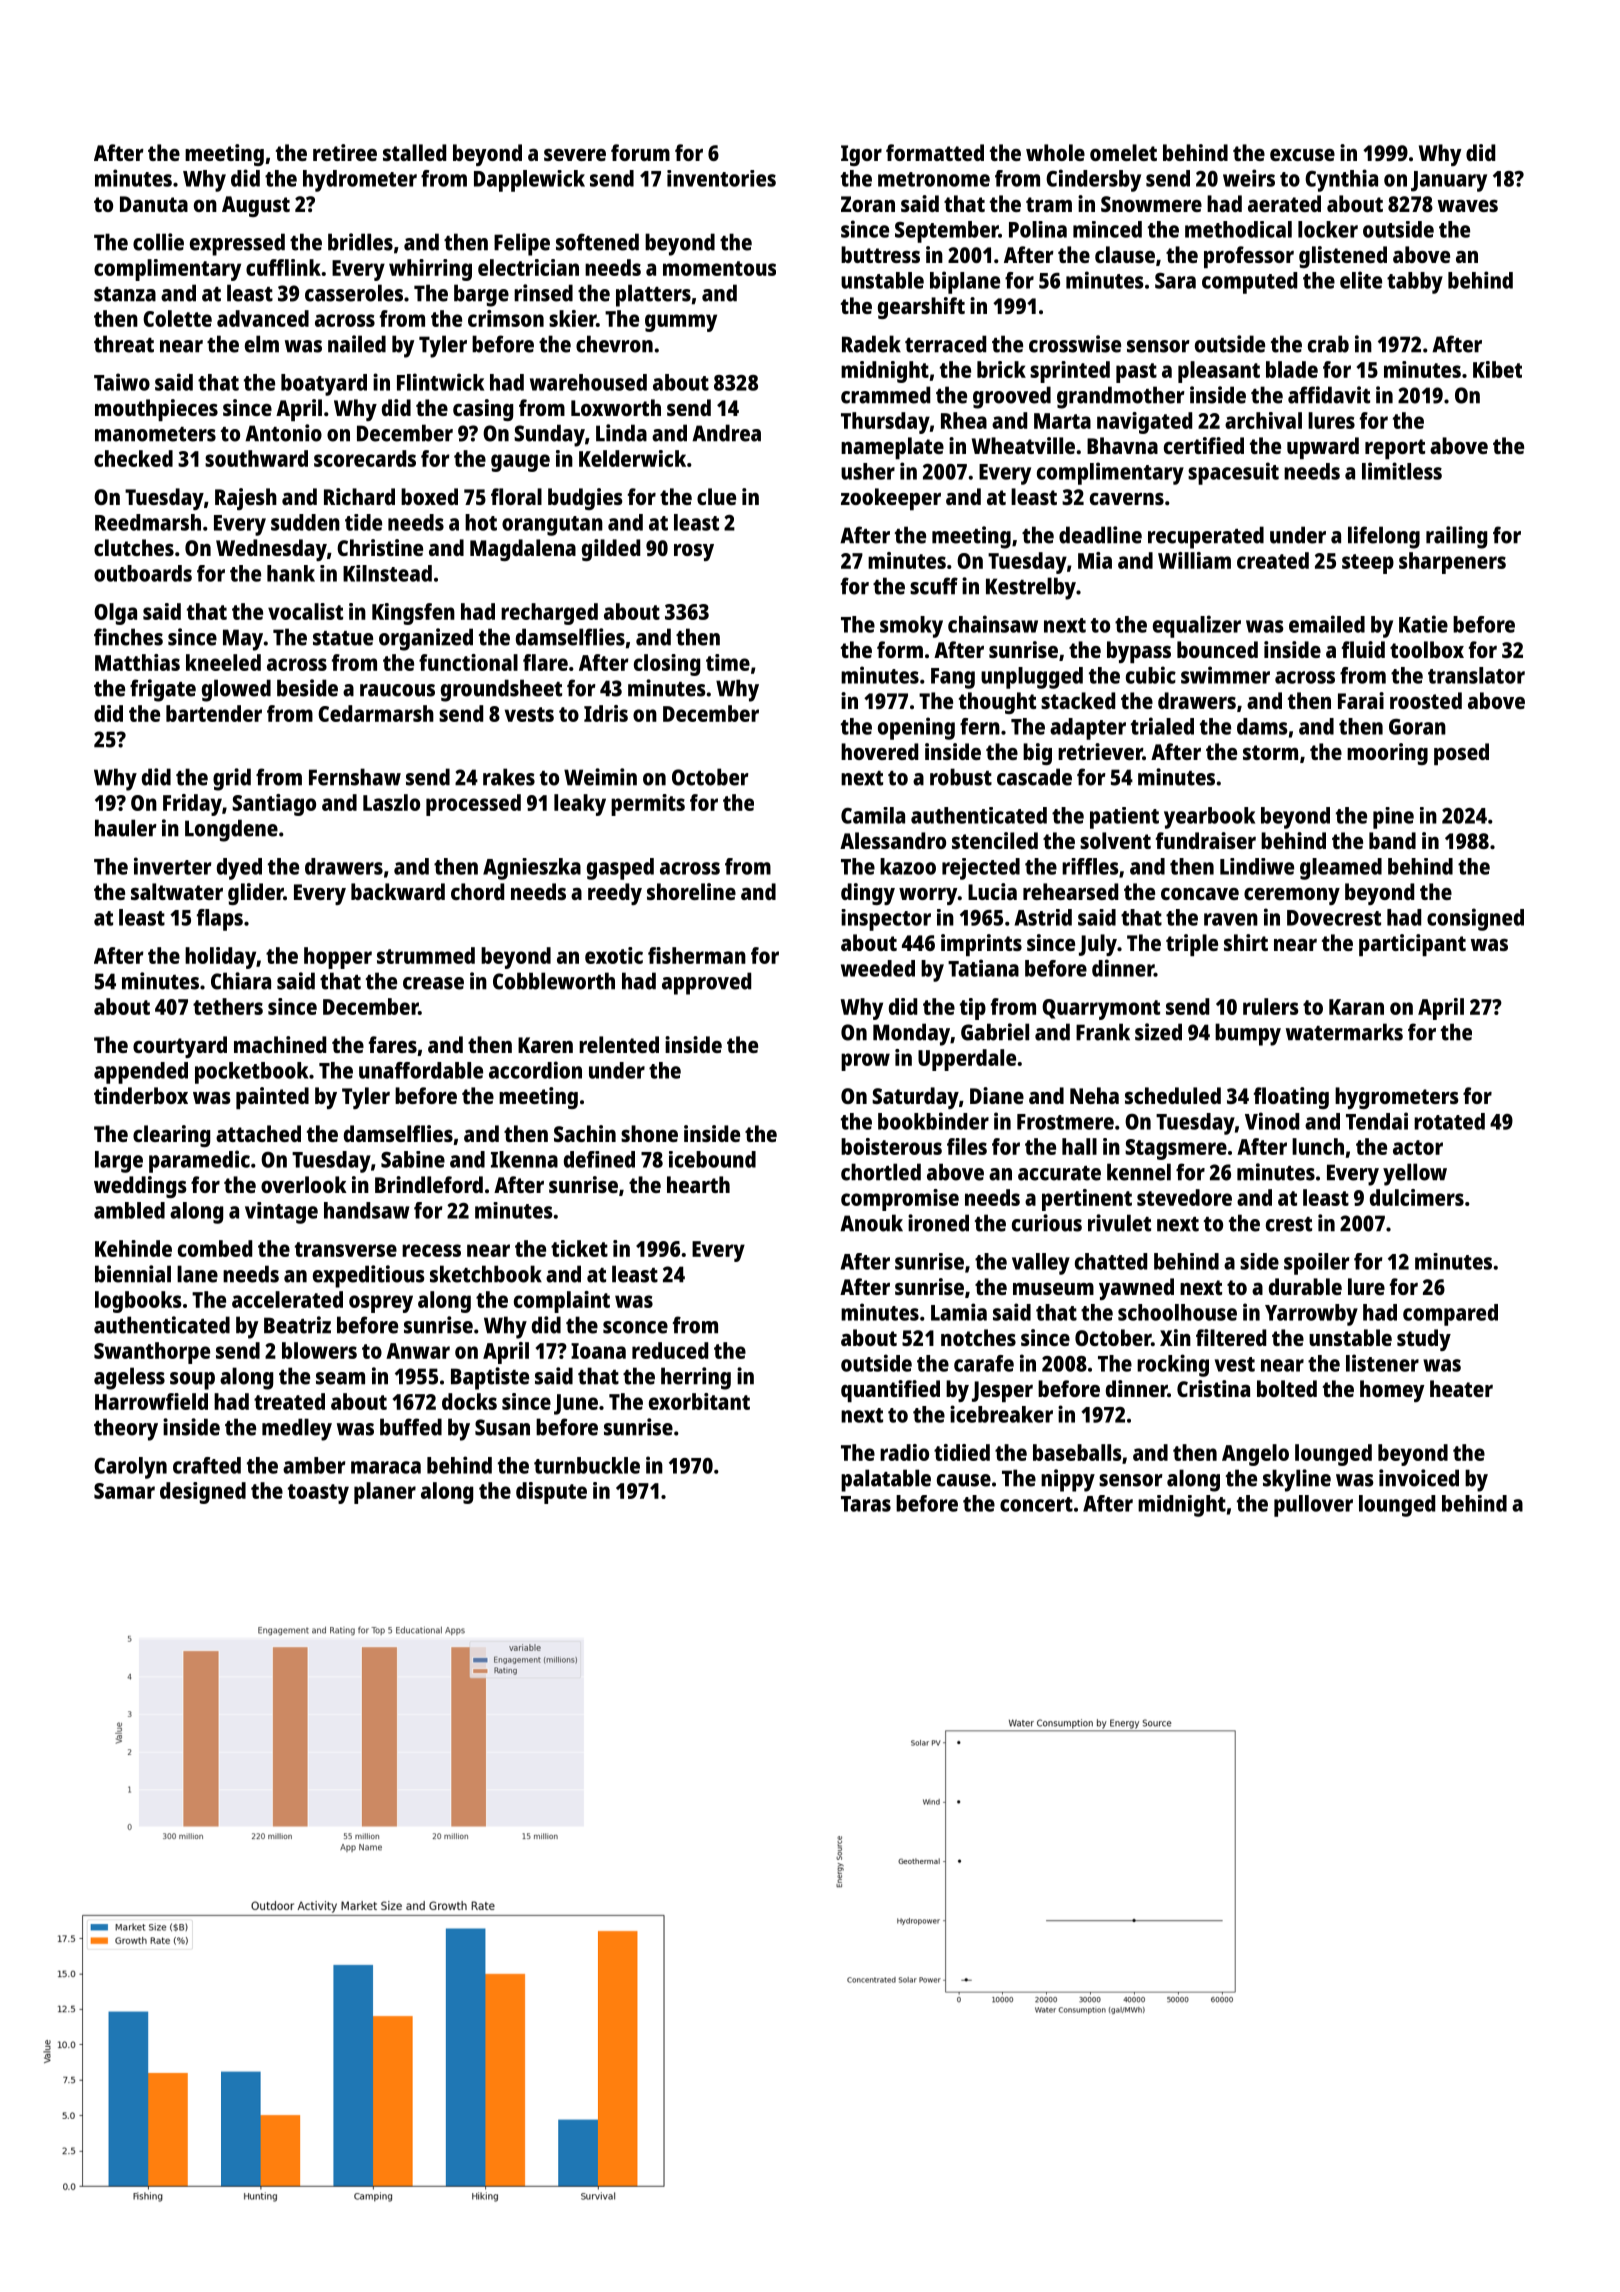 The width and height of the document is (1620, 2292). Describe the element at coordinates (648, 805) in the document. I see `permits` at that location.
